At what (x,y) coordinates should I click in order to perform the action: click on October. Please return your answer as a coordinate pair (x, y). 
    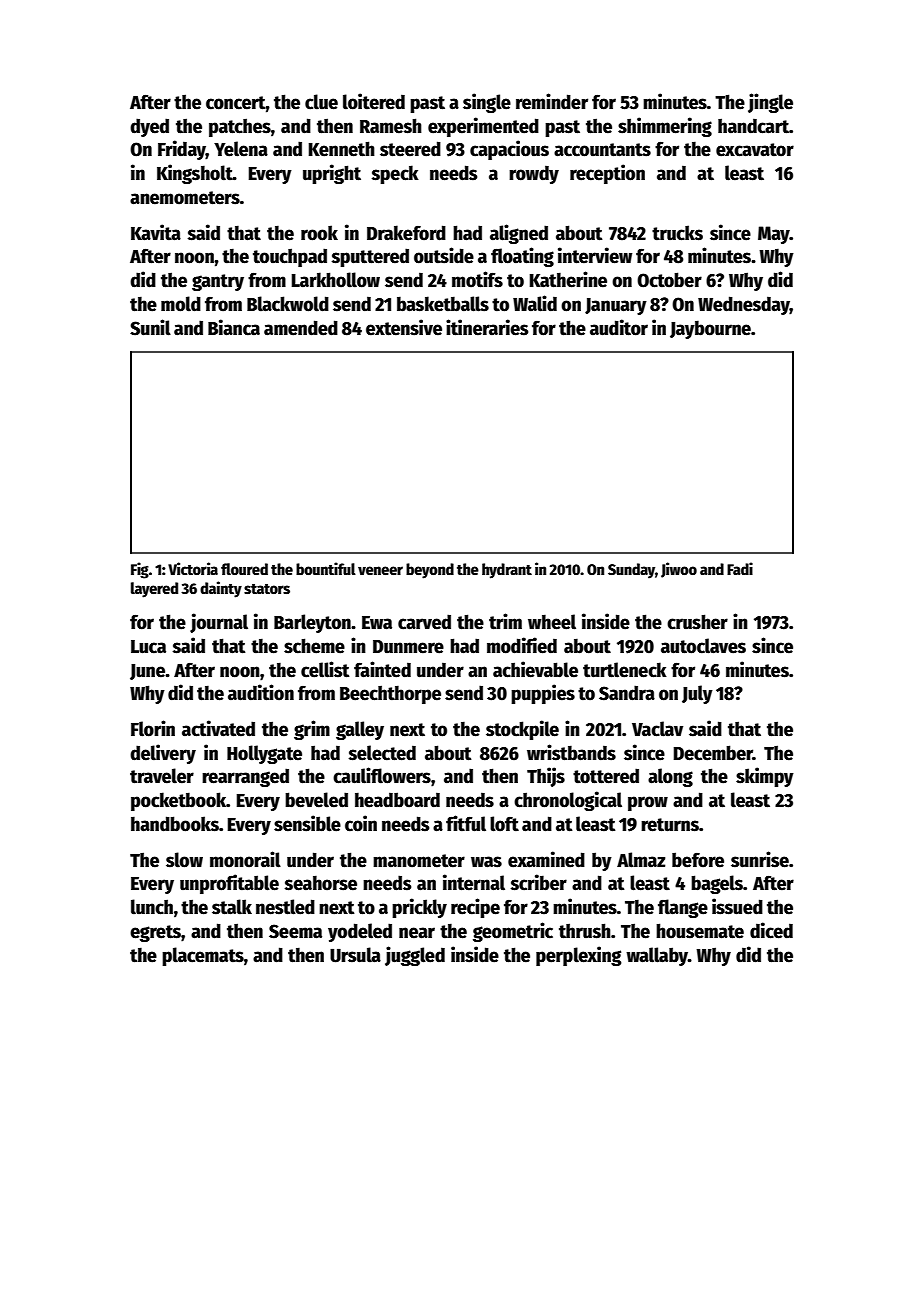
    Looking at the image, I should click on (669, 280).
